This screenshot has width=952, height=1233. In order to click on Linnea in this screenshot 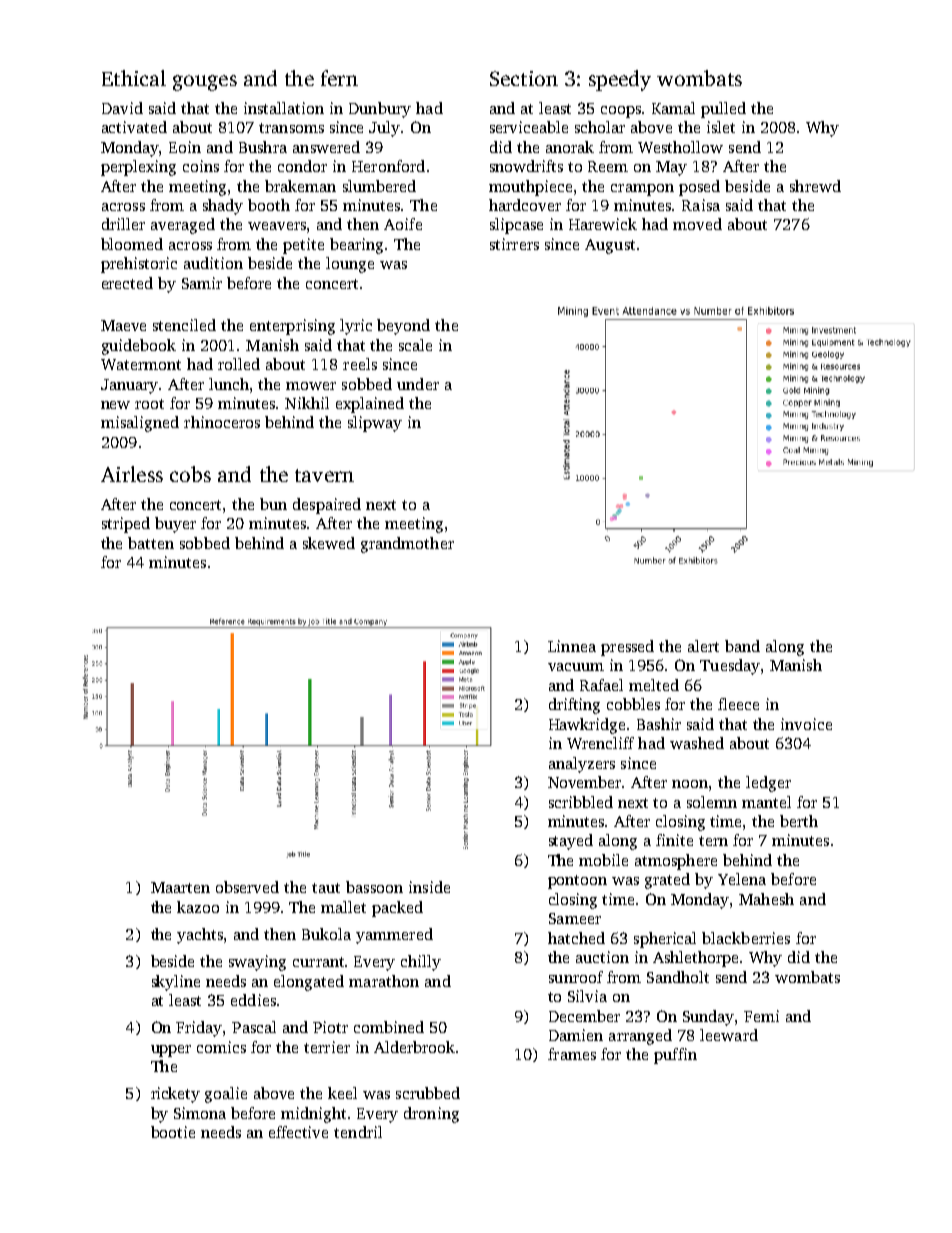, I will do `click(572, 646)`.
